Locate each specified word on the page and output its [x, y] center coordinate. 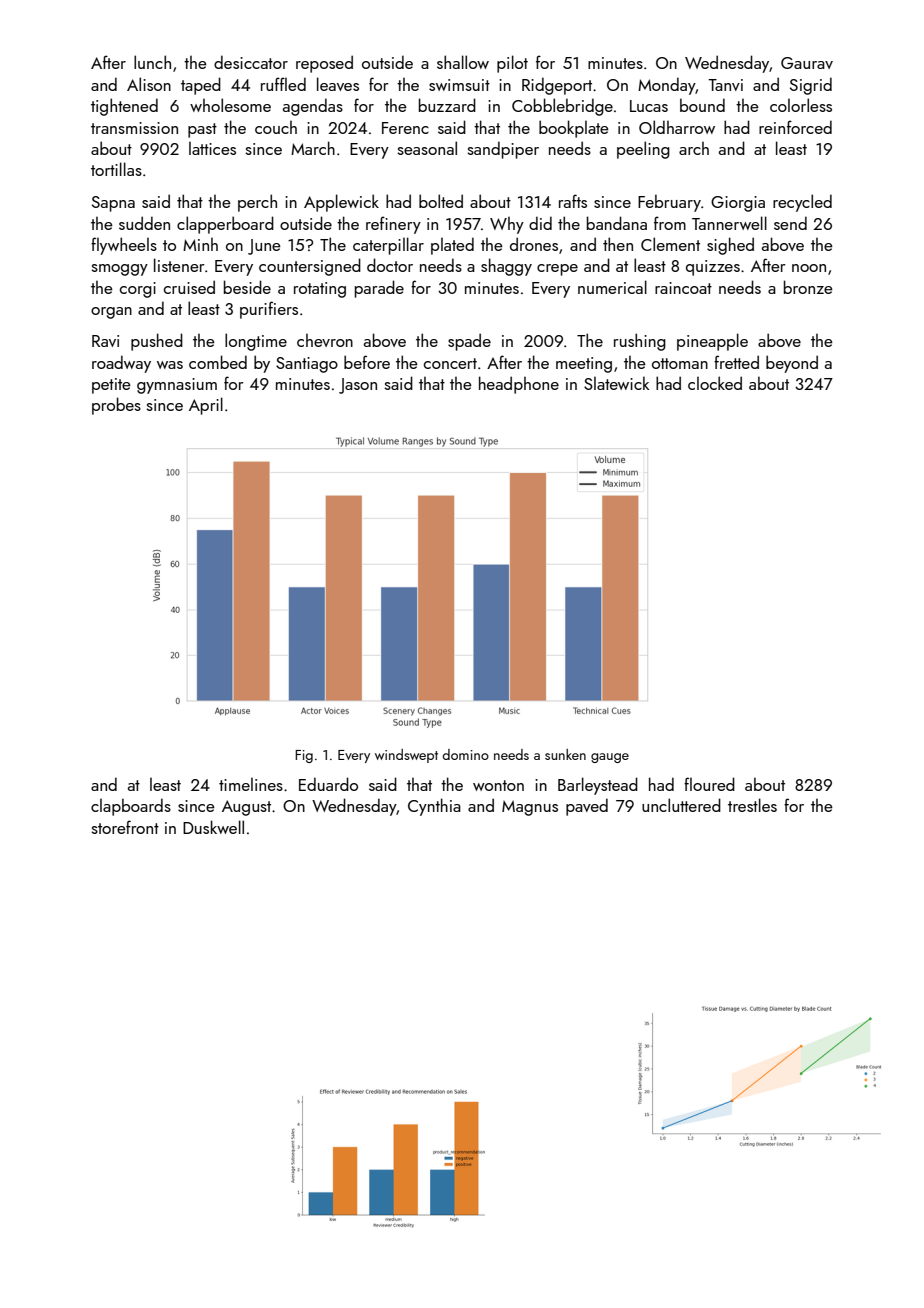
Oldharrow [677, 127]
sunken [565, 754]
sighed [730, 246]
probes [116, 406]
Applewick [341, 203]
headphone [519, 385]
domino [465, 754]
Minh [200, 244]
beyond [792, 364]
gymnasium [177, 386]
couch [276, 127]
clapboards [131, 807]
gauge [610, 758]
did [540, 223]
